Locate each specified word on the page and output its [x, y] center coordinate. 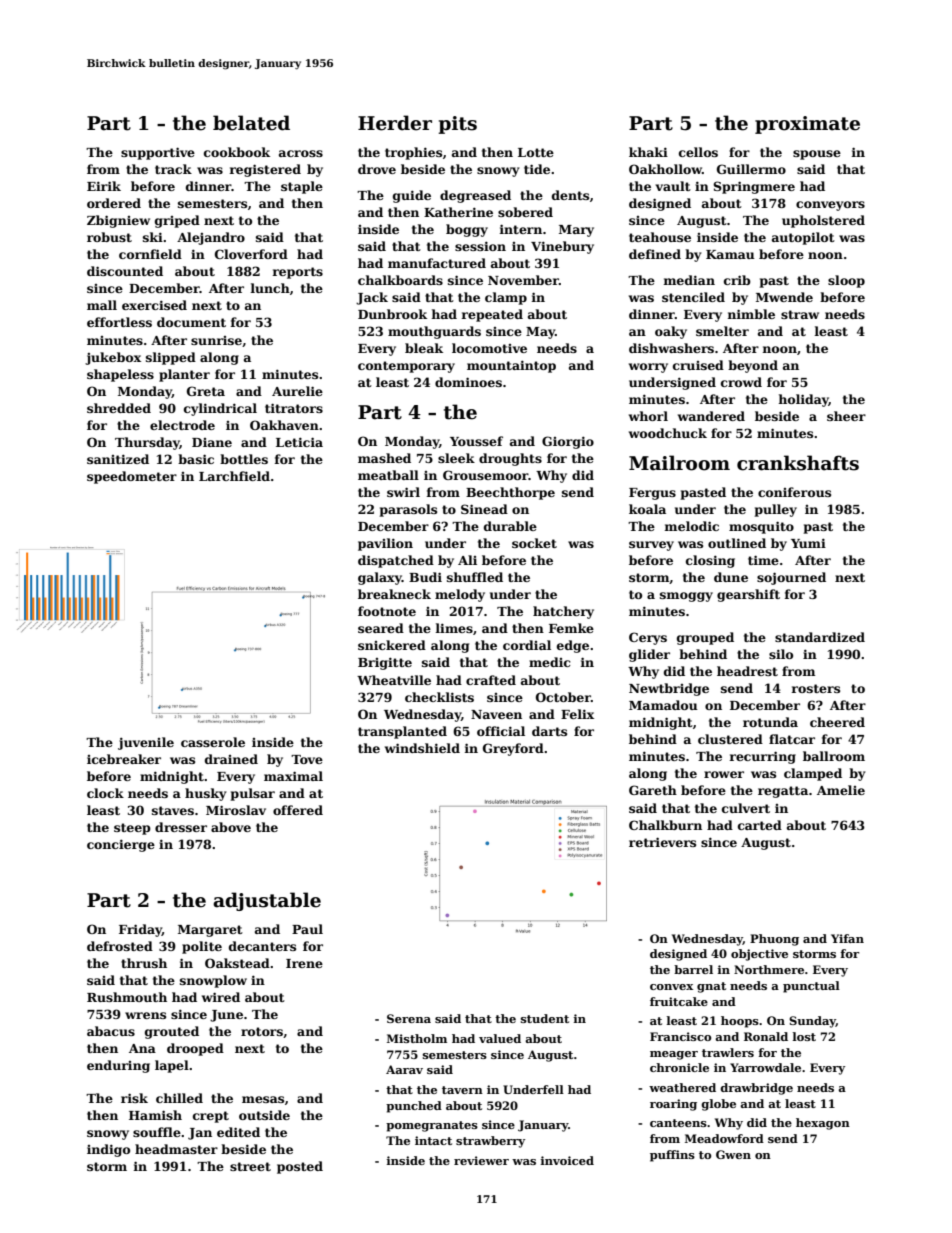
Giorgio [568, 442]
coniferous [794, 492]
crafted [491, 680]
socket [534, 543]
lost [804, 1036]
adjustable [267, 901]
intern [520, 229]
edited [238, 1132]
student [545, 1018]
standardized [820, 637]
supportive [158, 153]
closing [710, 561]
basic [196, 459]
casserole [213, 742]
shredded [119, 408]
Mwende [784, 297]
